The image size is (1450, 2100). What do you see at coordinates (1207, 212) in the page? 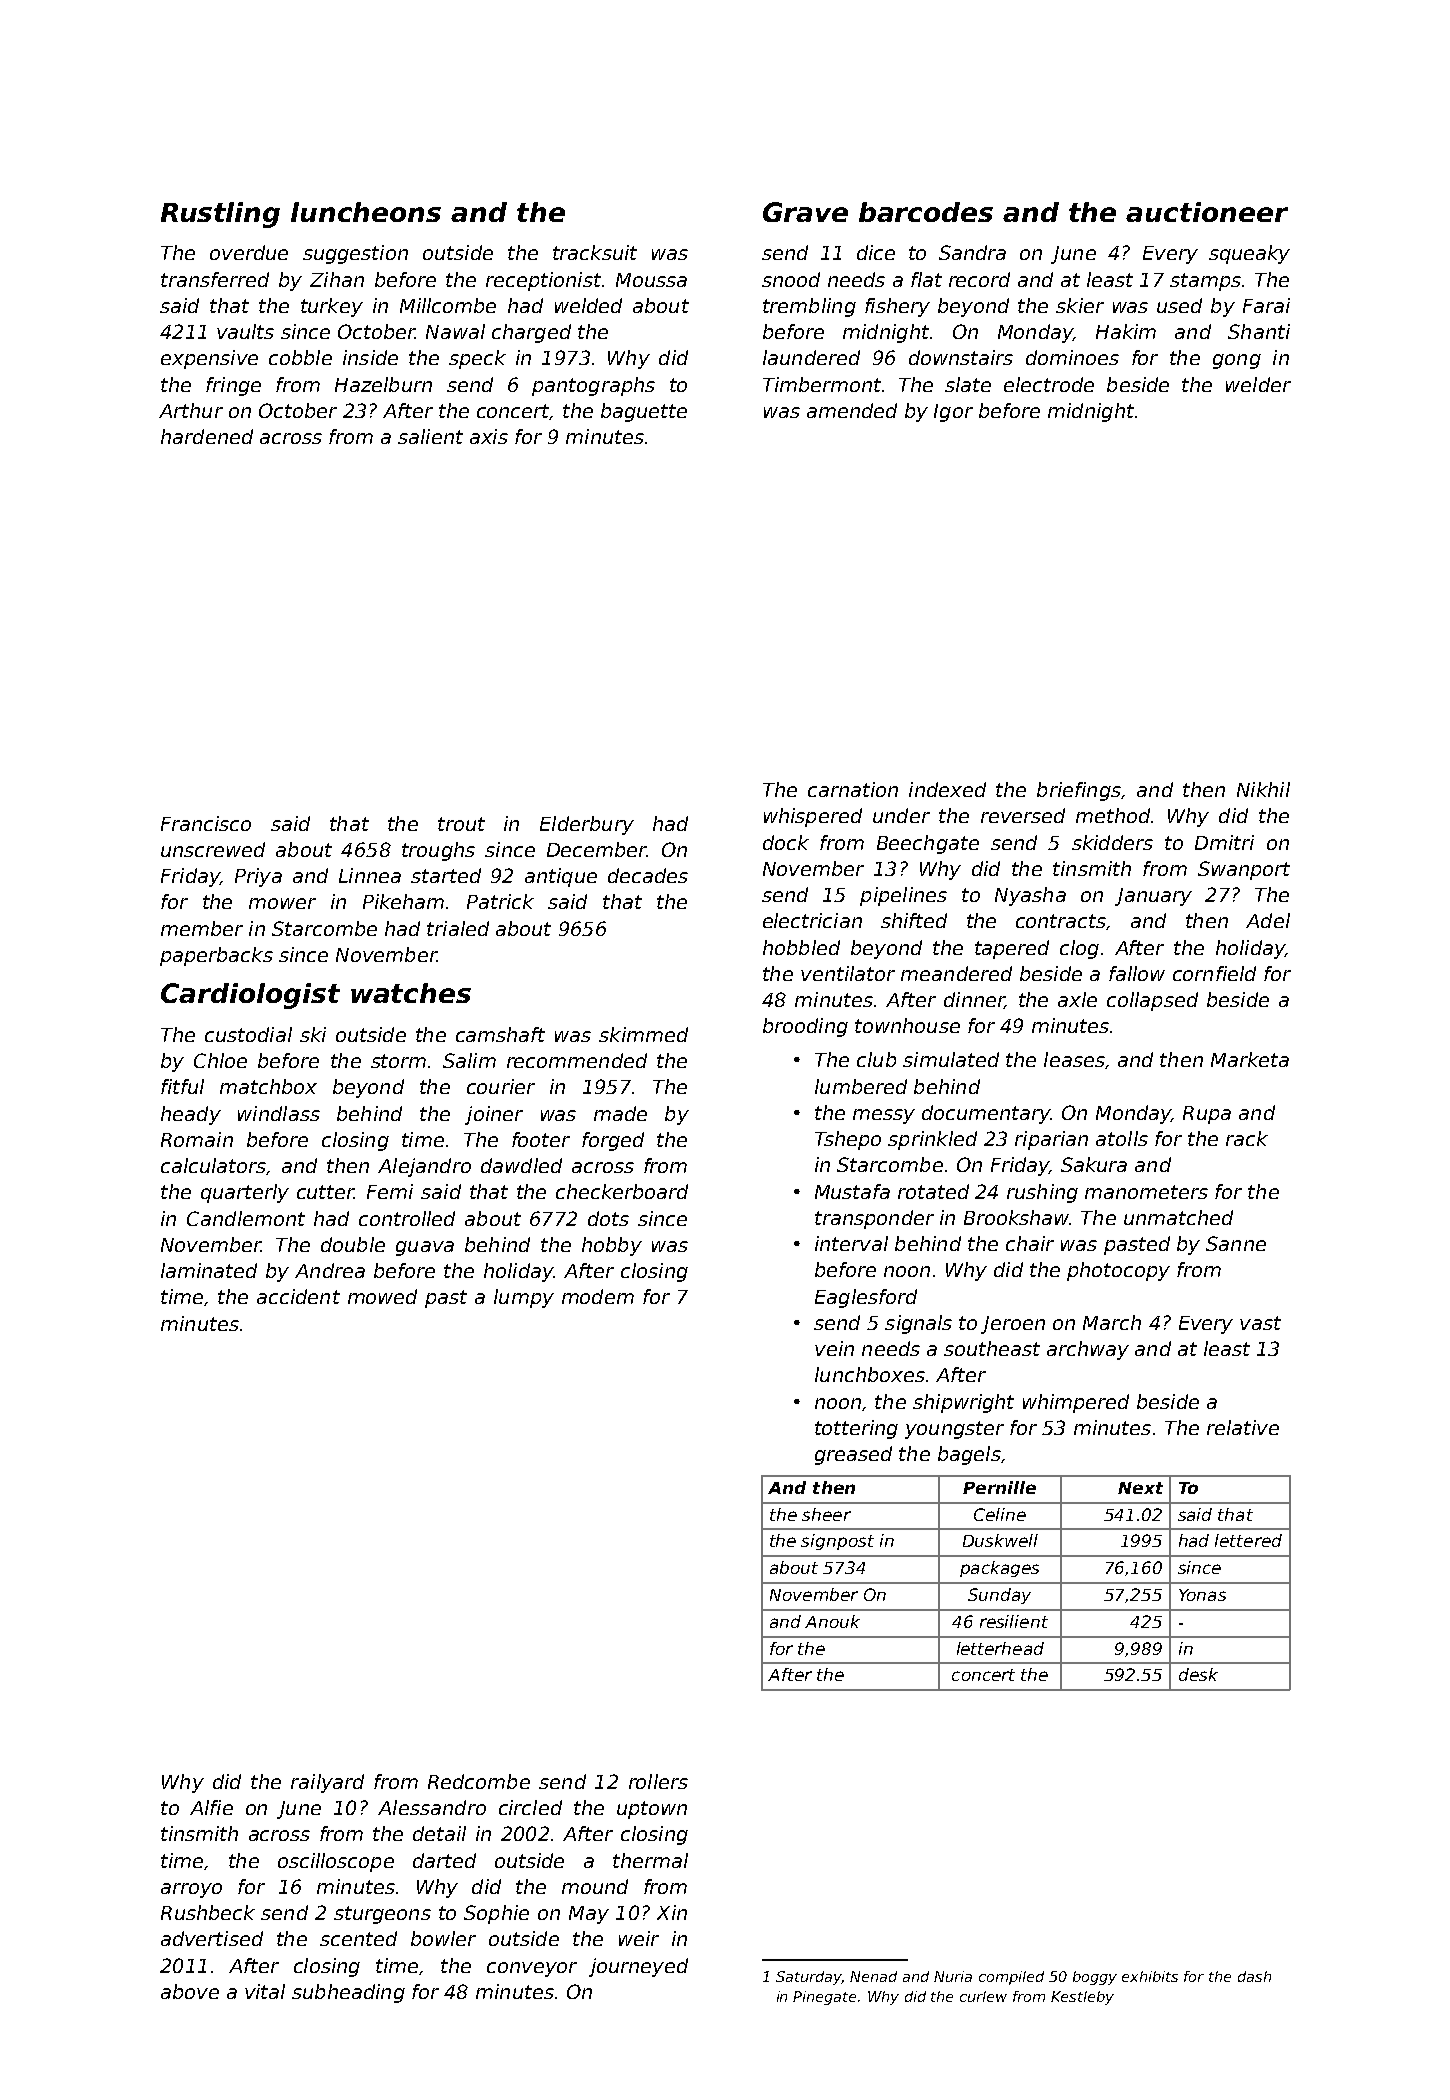
I see `auctioneer` at bounding box center [1207, 212].
